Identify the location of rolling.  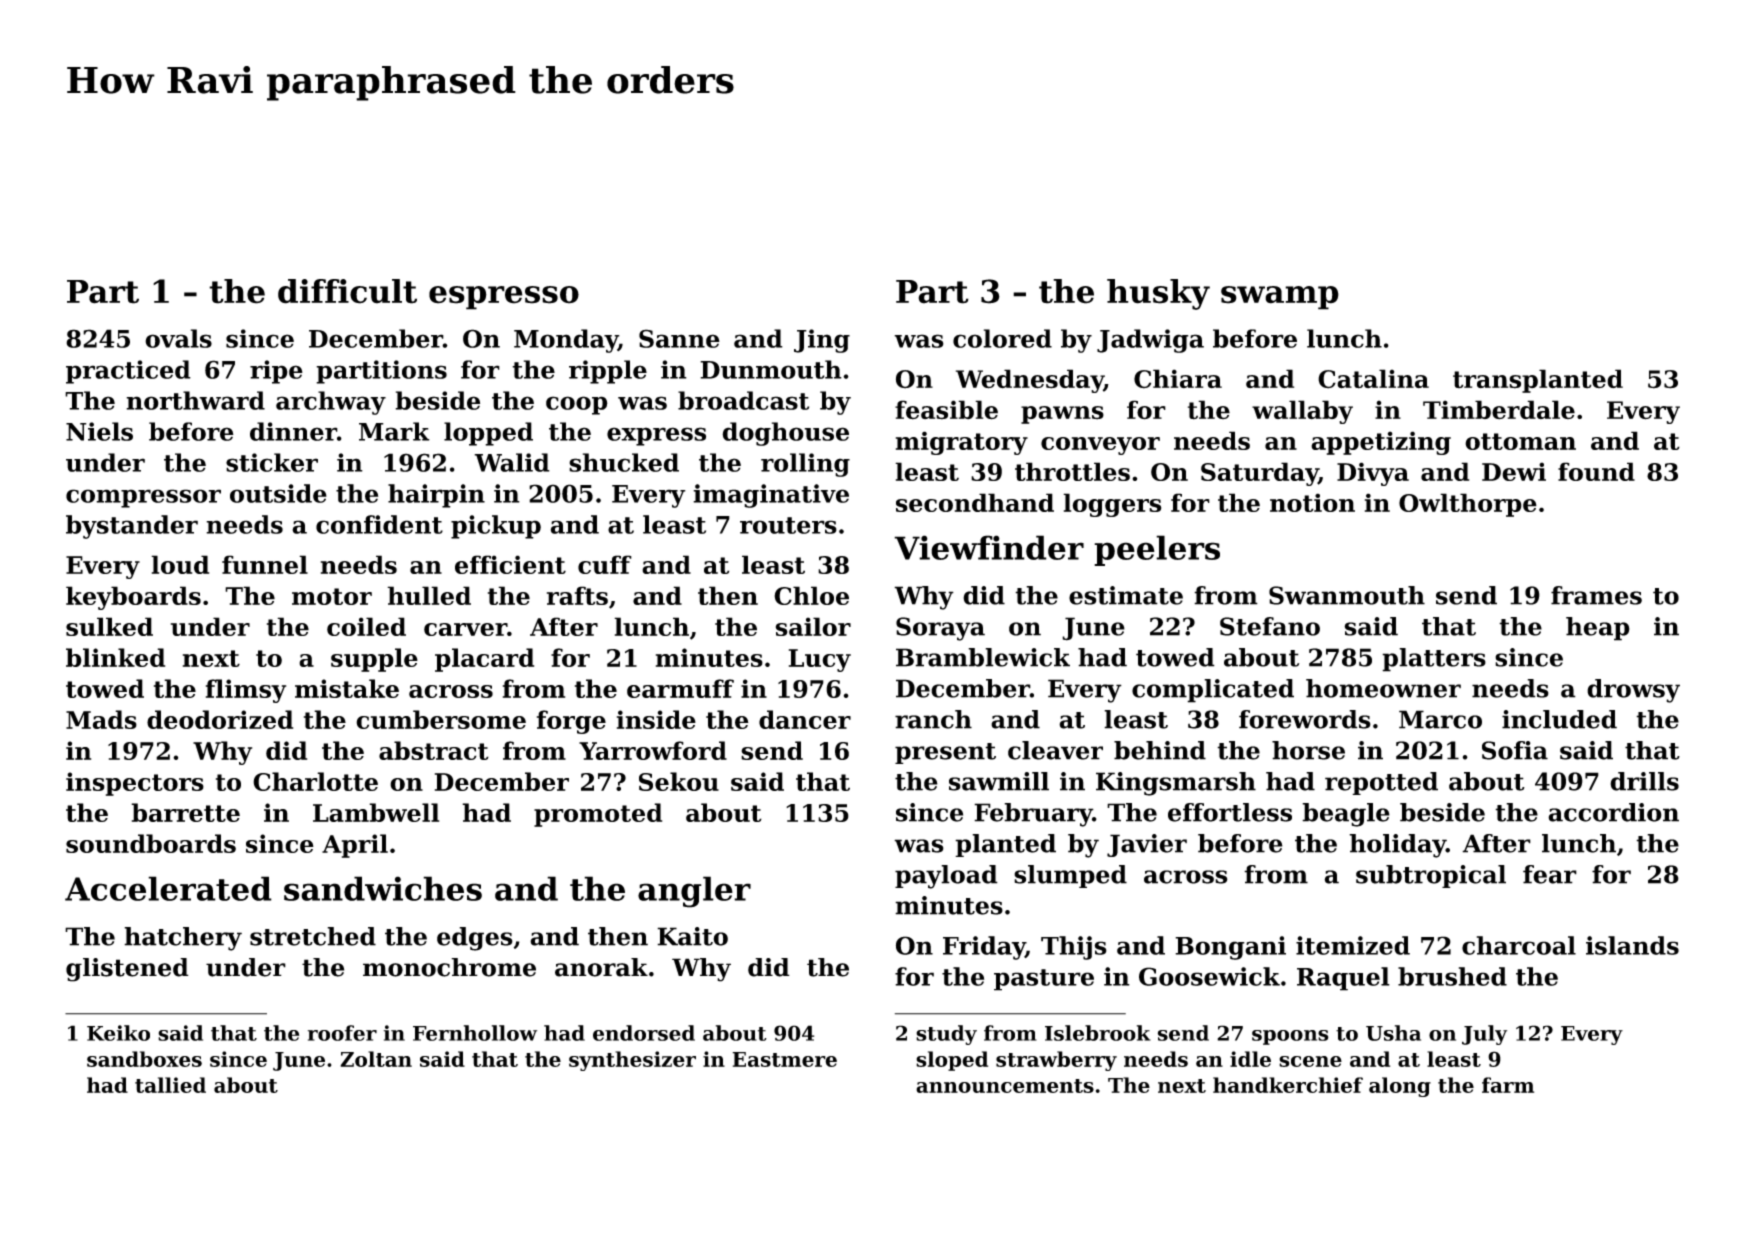
(805, 465).
